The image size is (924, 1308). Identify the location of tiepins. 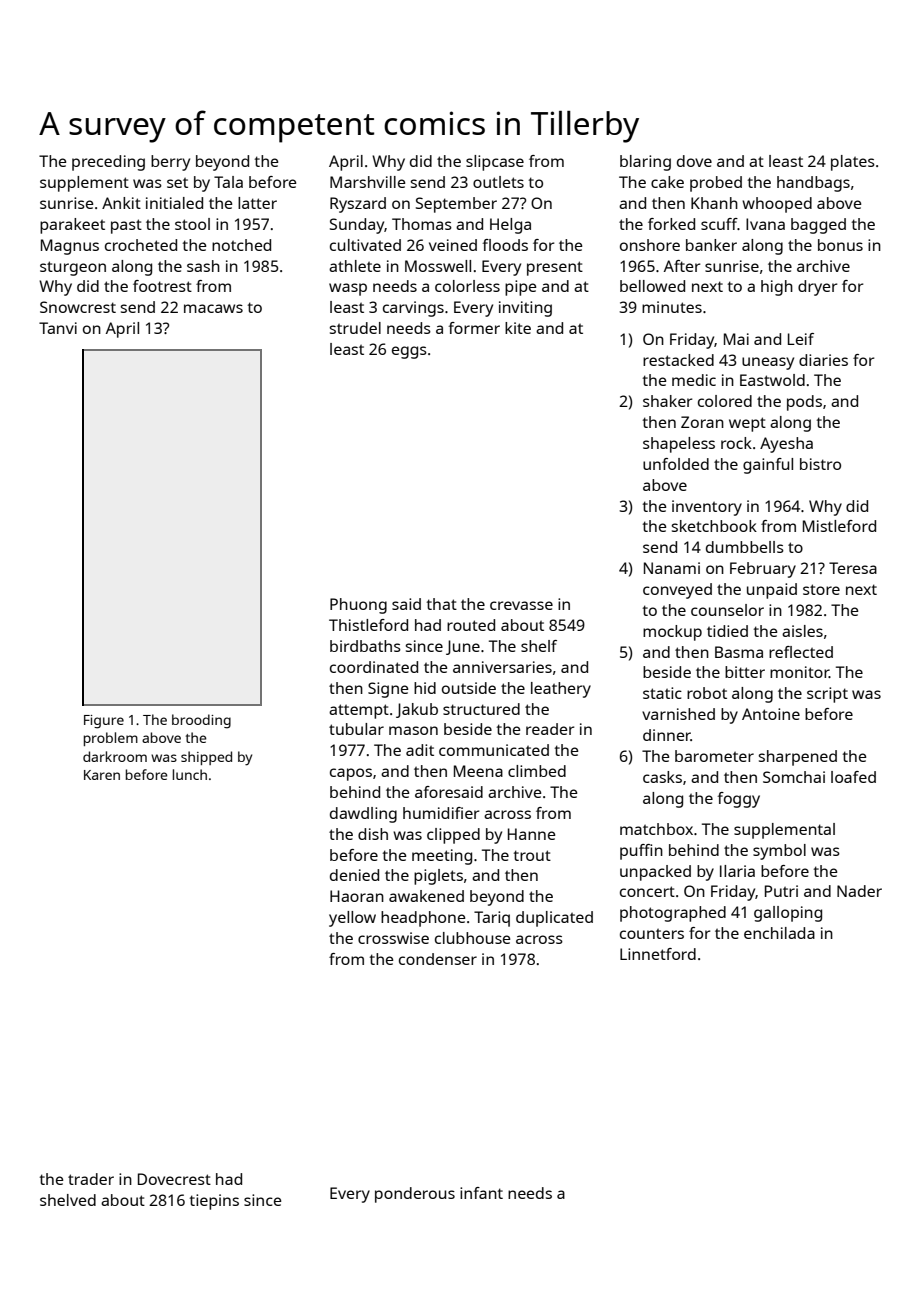
(214, 1202).
